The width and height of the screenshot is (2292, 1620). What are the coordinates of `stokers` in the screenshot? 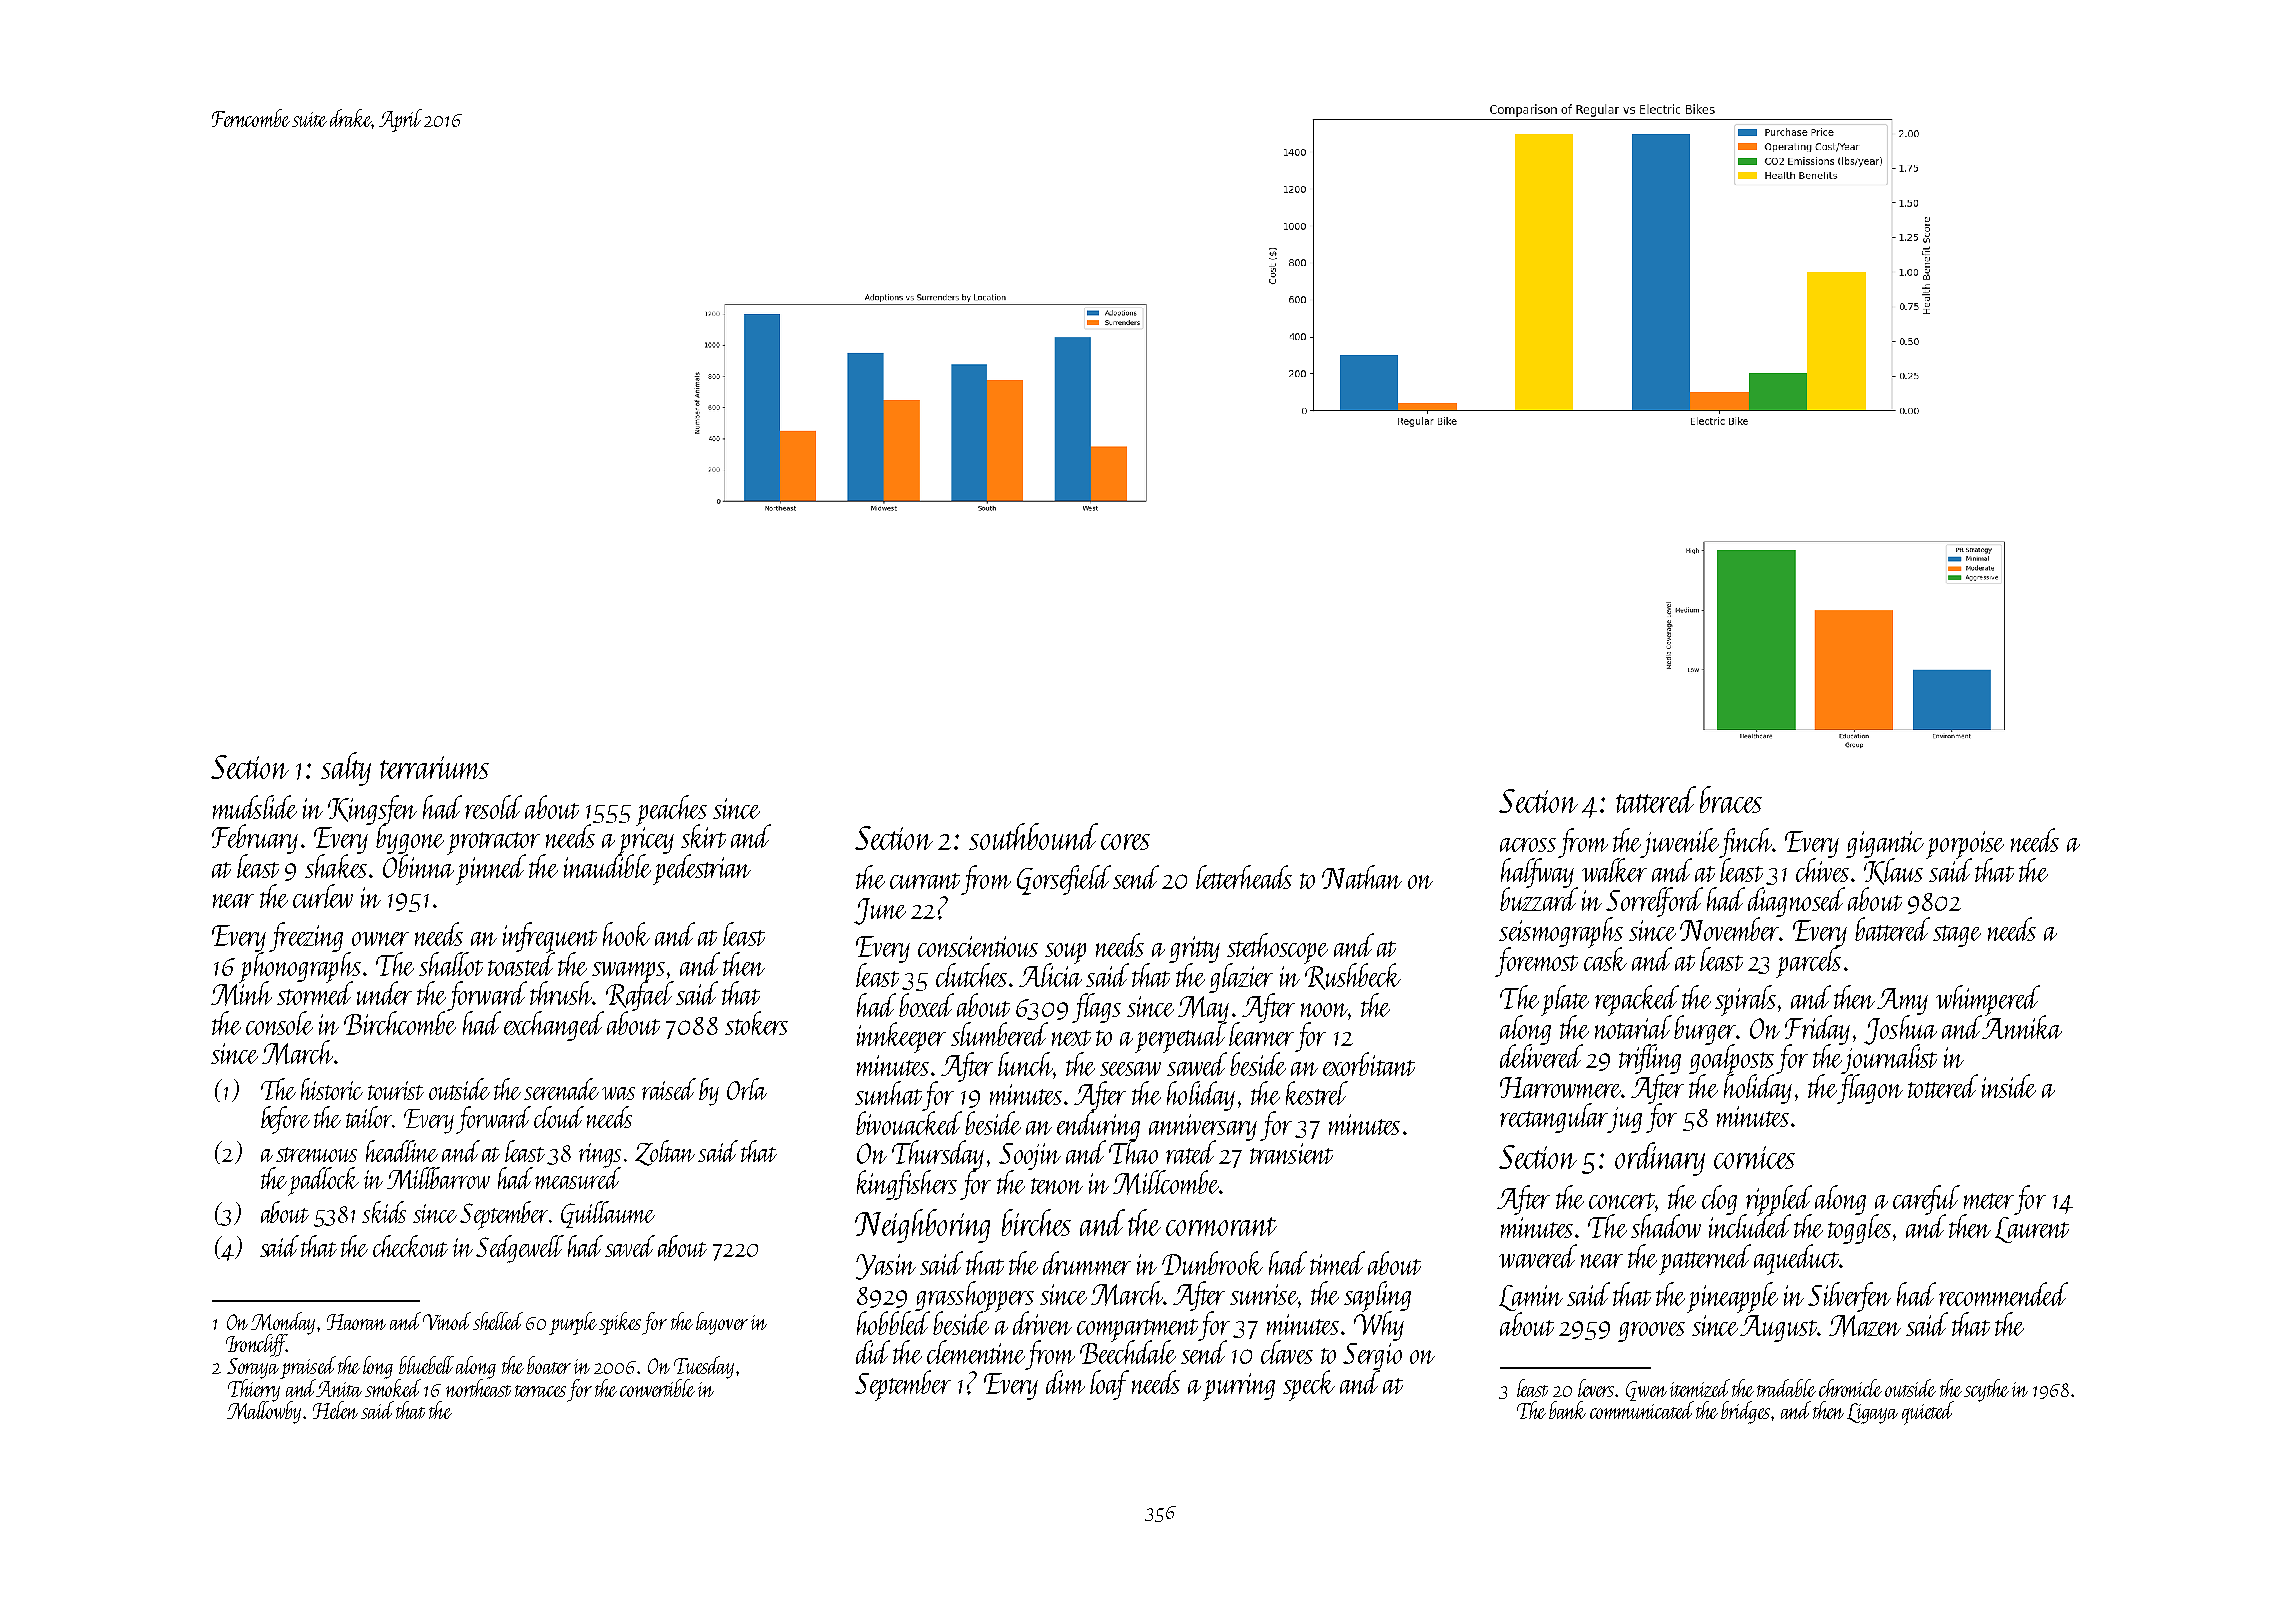 It's located at (756, 1023).
